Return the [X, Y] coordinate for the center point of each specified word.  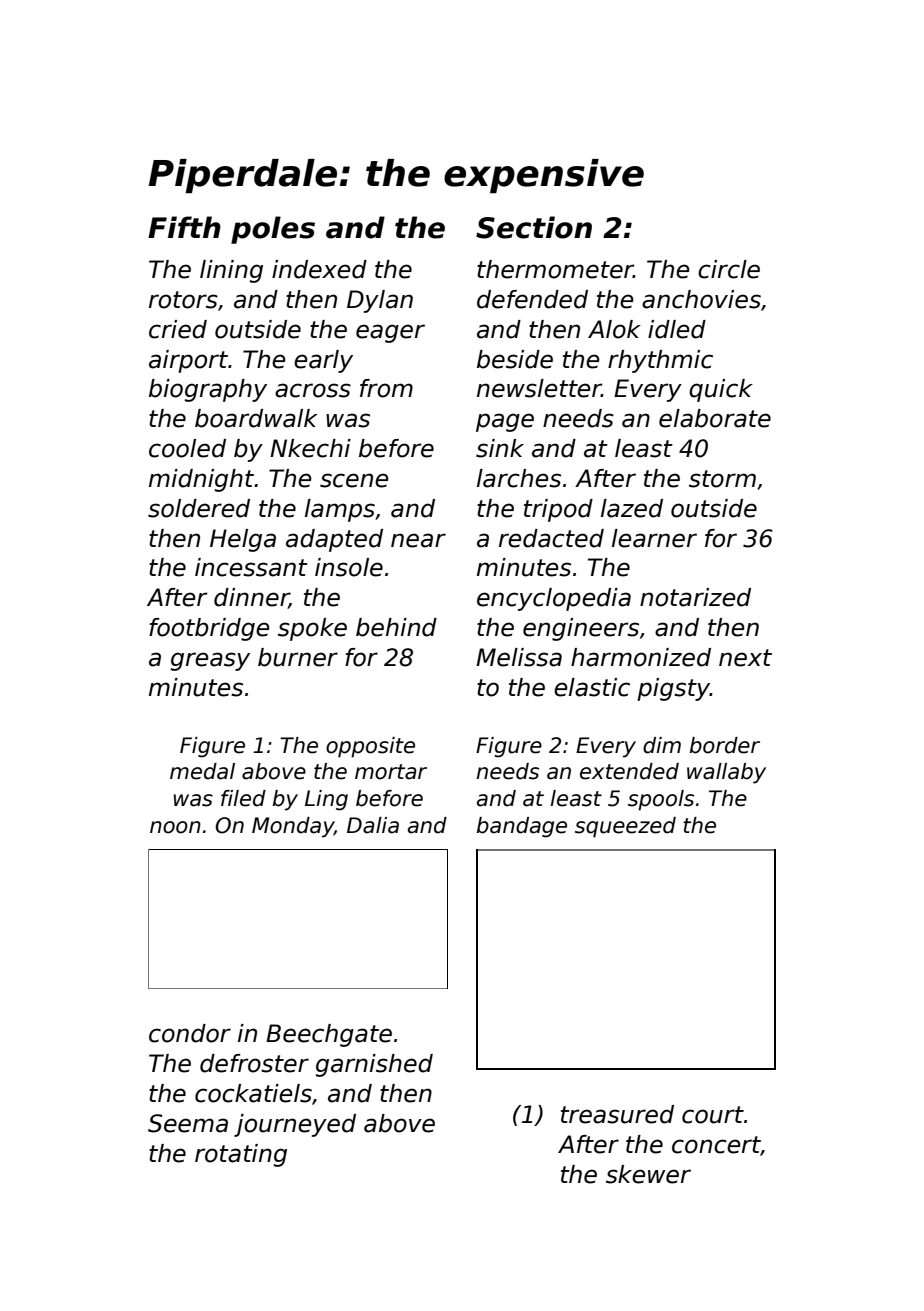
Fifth [184, 227]
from [386, 388]
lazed [632, 508]
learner [654, 538]
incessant [251, 567]
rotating [241, 1155]
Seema [188, 1123]
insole [349, 567]
